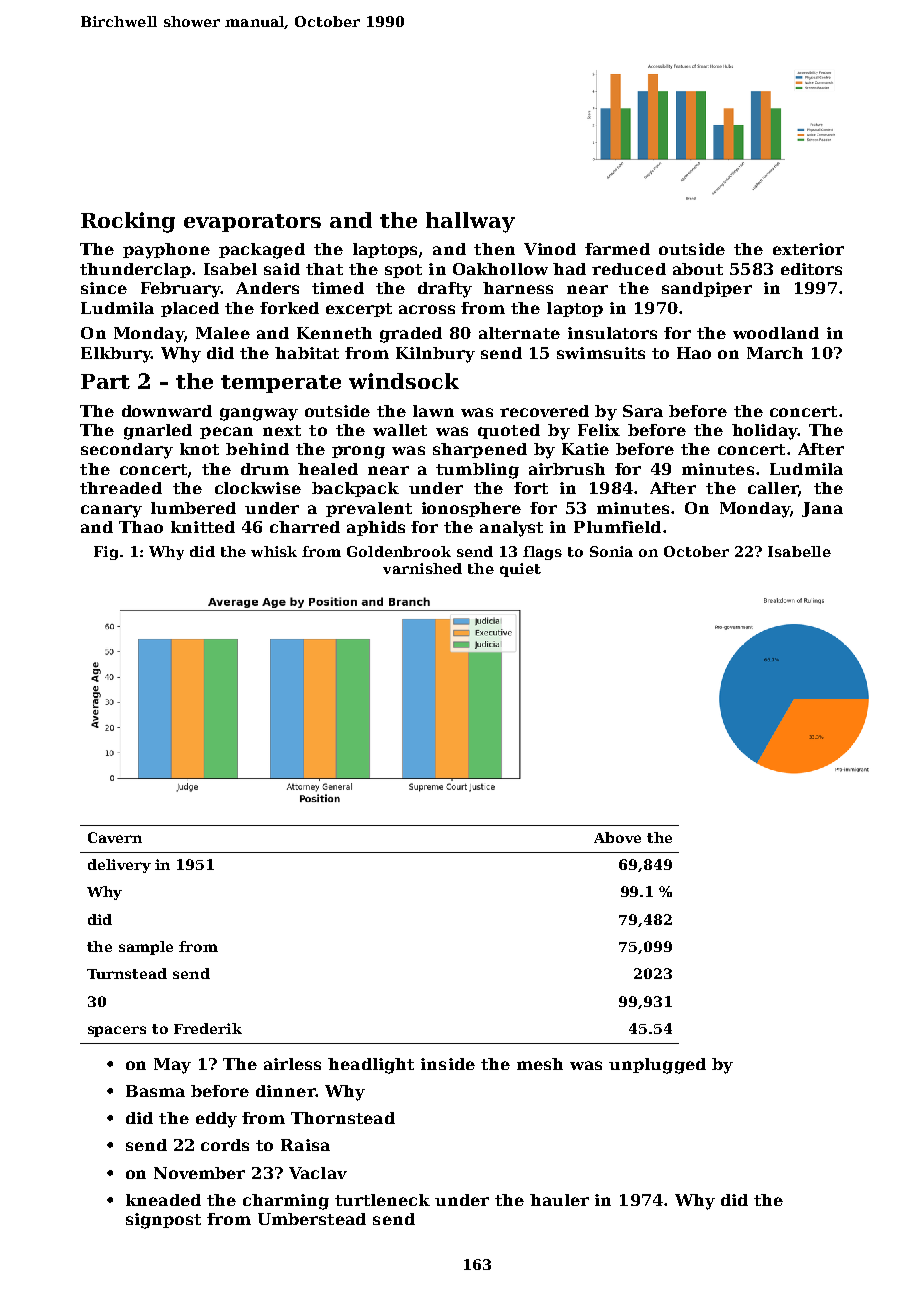 The height and width of the image is (1314, 924). I want to click on unplugged, so click(657, 1066).
